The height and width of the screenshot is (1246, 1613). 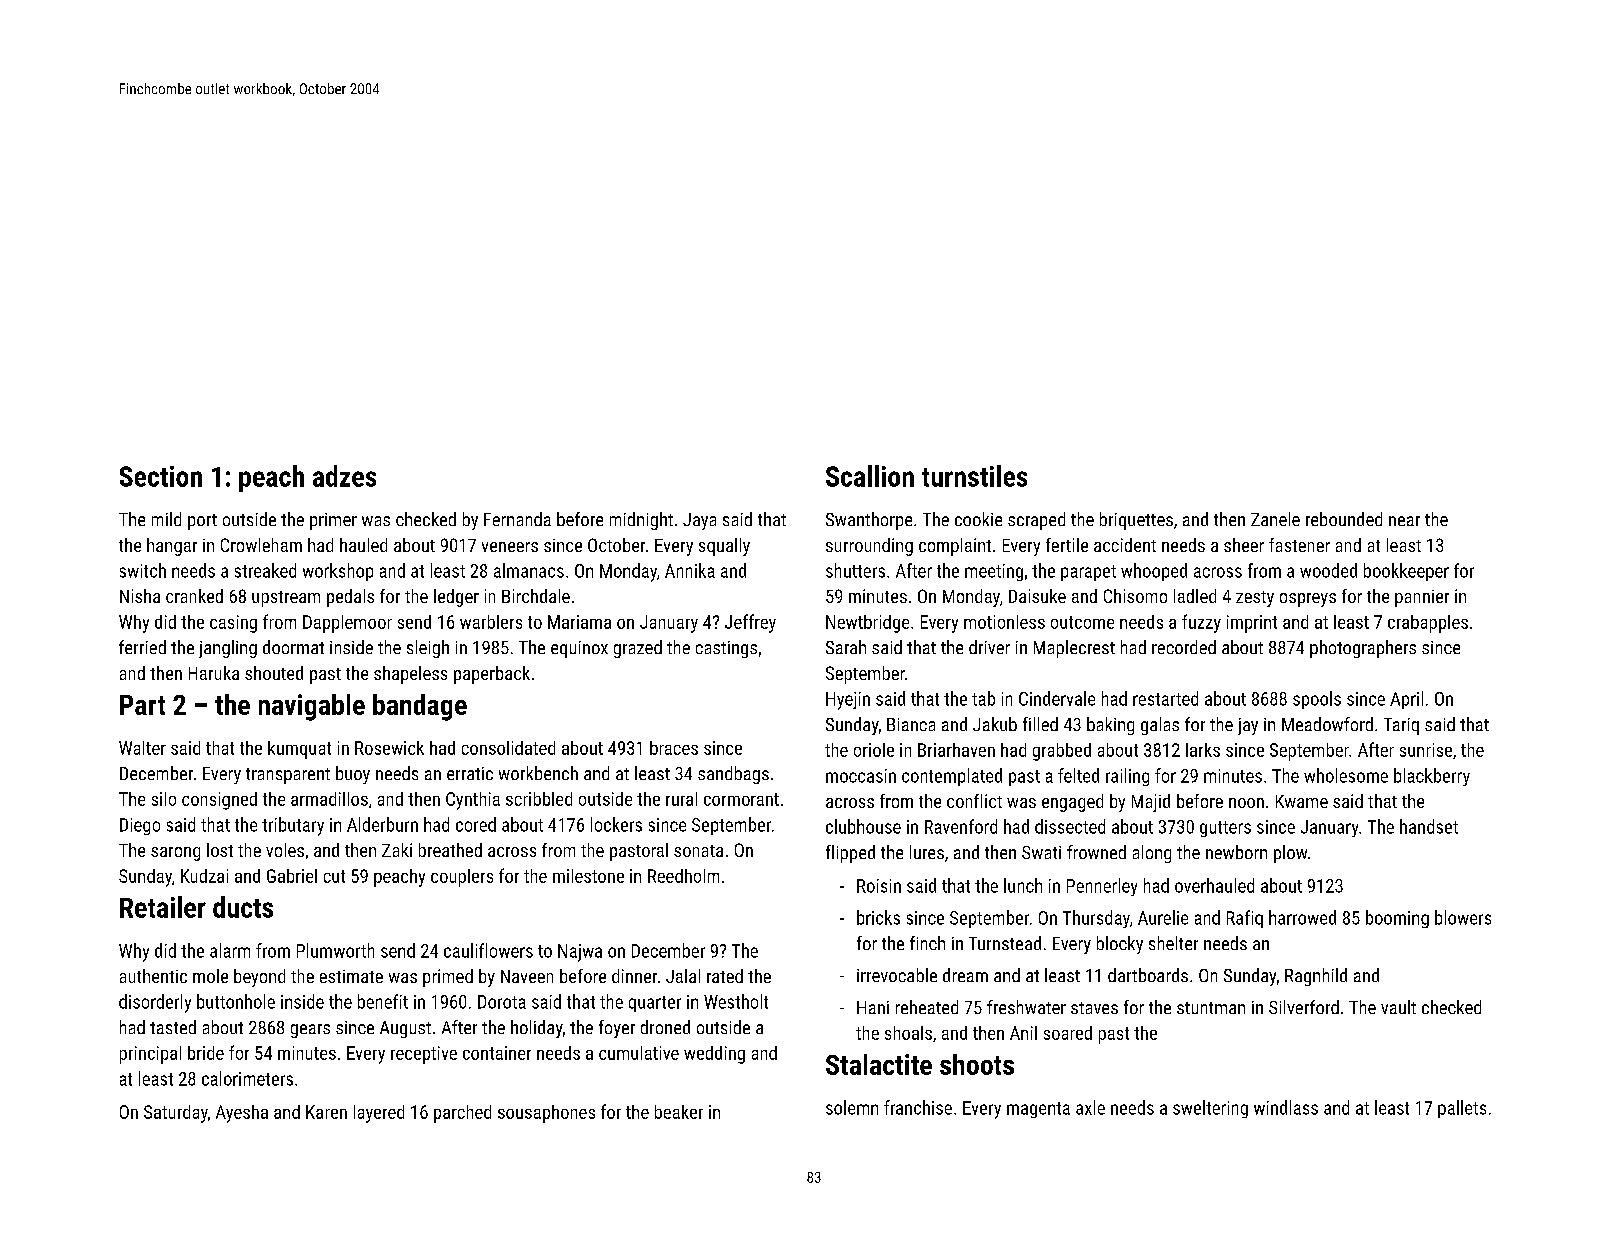 What do you see at coordinates (1327, 724) in the screenshot?
I see `Meadowford` at bounding box center [1327, 724].
